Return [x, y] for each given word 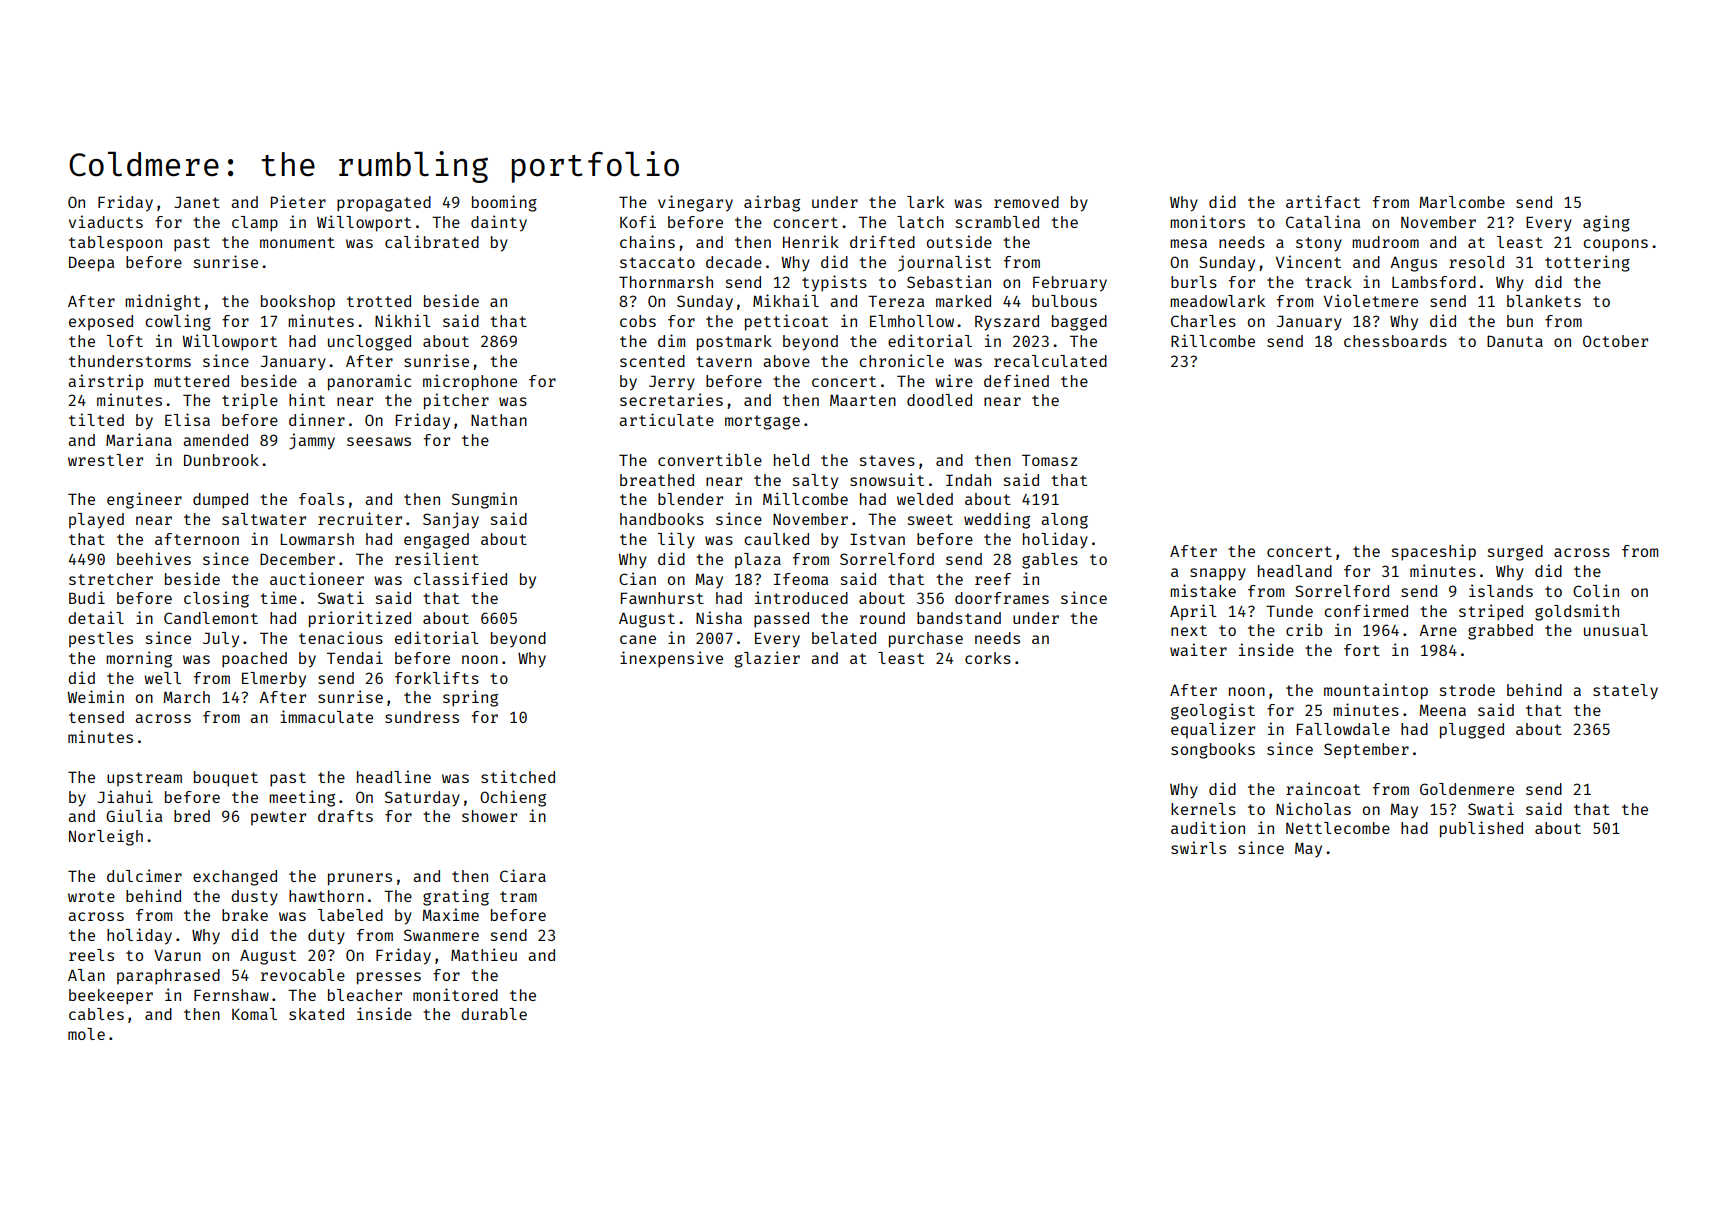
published [1481, 829]
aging [1606, 223]
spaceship [1434, 552]
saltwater [264, 519]
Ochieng [513, 798]
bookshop [298, 303]
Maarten [863, 400]
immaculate [326, 716]
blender [690, 499]
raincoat [1323, 788]
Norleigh [106, 837]
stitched [518, 776]
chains [647, 241]
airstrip [105, 382]
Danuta [1515, 341]
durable [494, 1014]
